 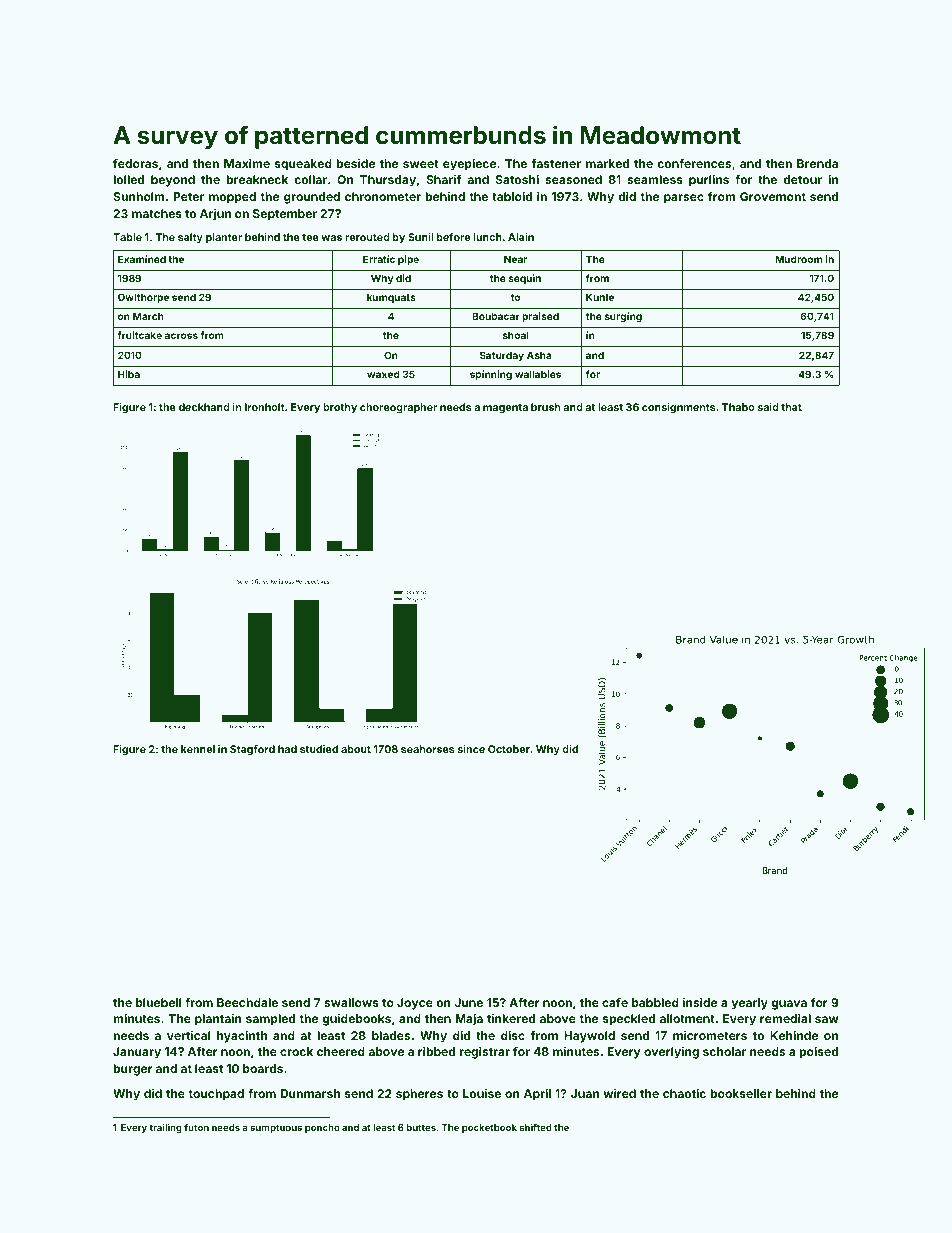 I want to click on Stagford, so click(x=252, y=750).
